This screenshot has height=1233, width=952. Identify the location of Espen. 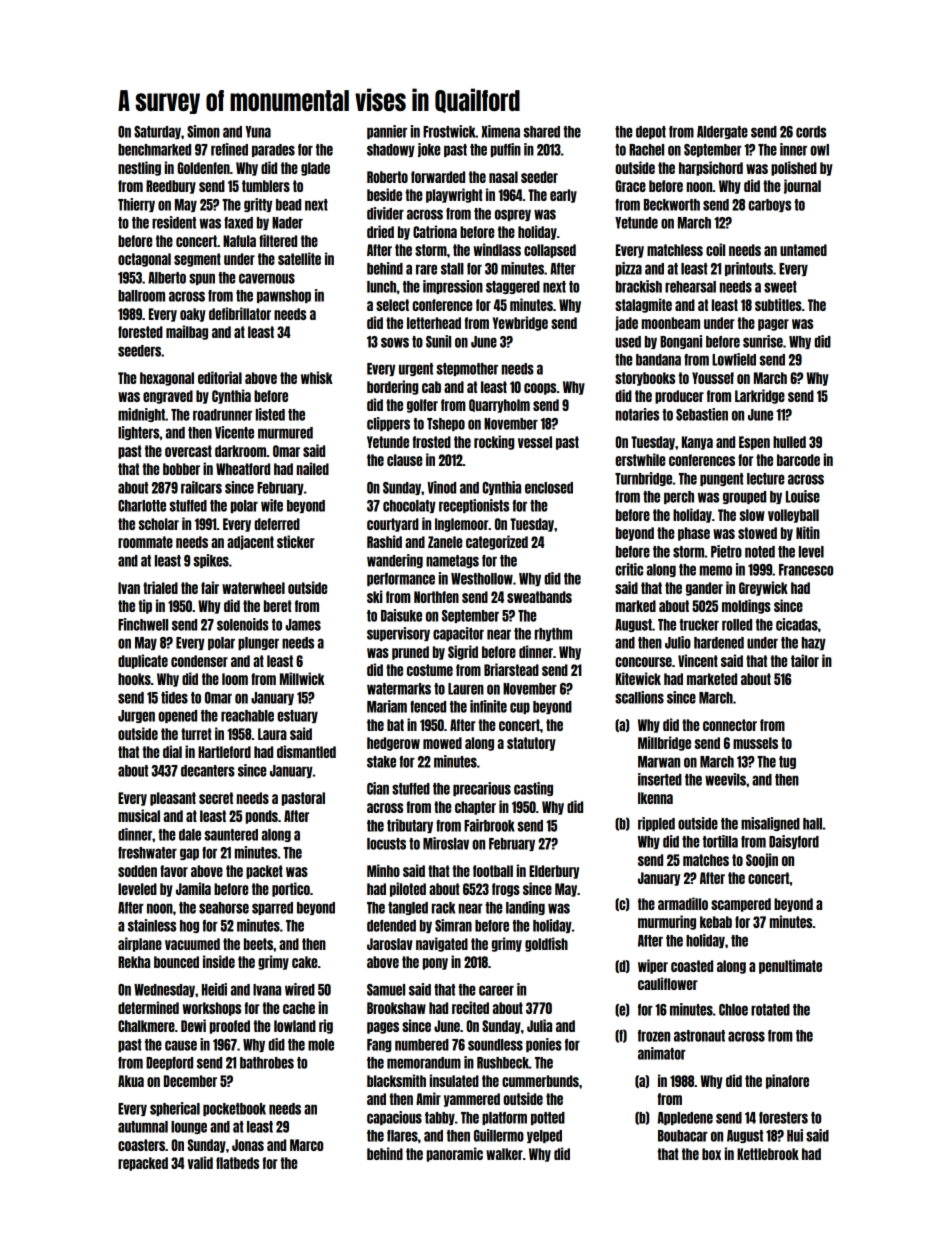
(754, 443).
